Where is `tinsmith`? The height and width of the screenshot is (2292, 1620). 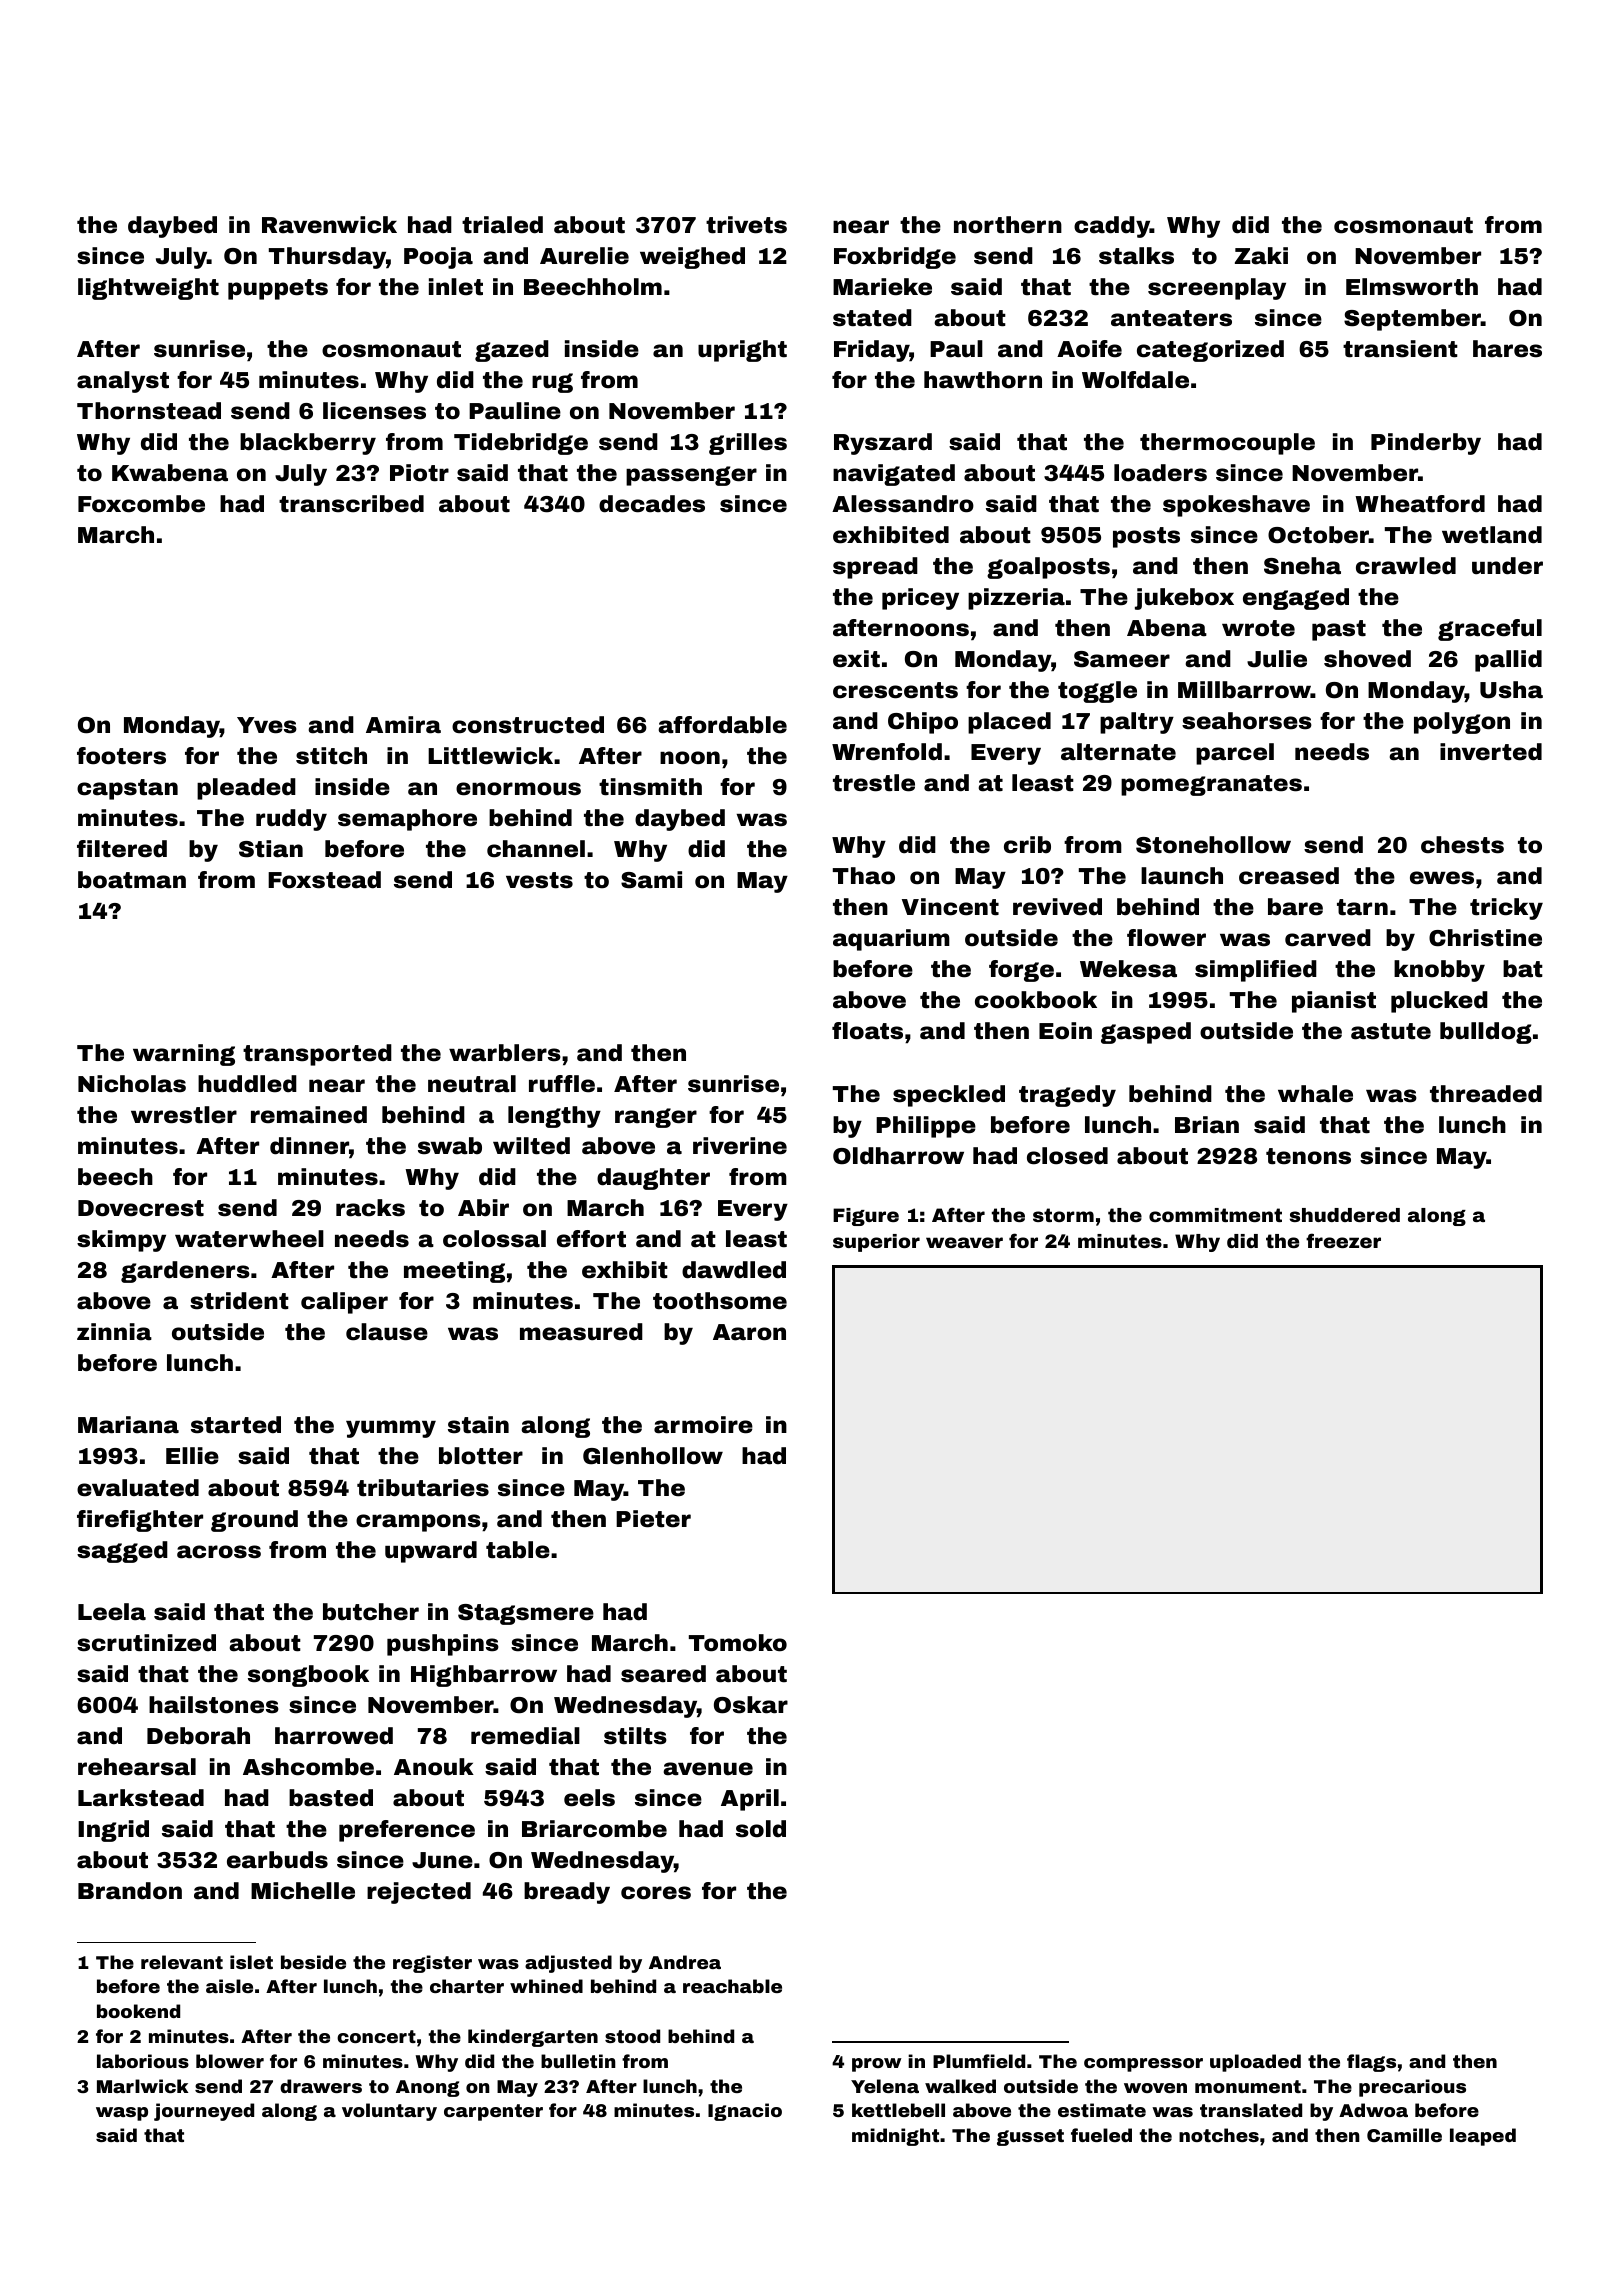
tinsmith is located at coordinates (650, 787).
